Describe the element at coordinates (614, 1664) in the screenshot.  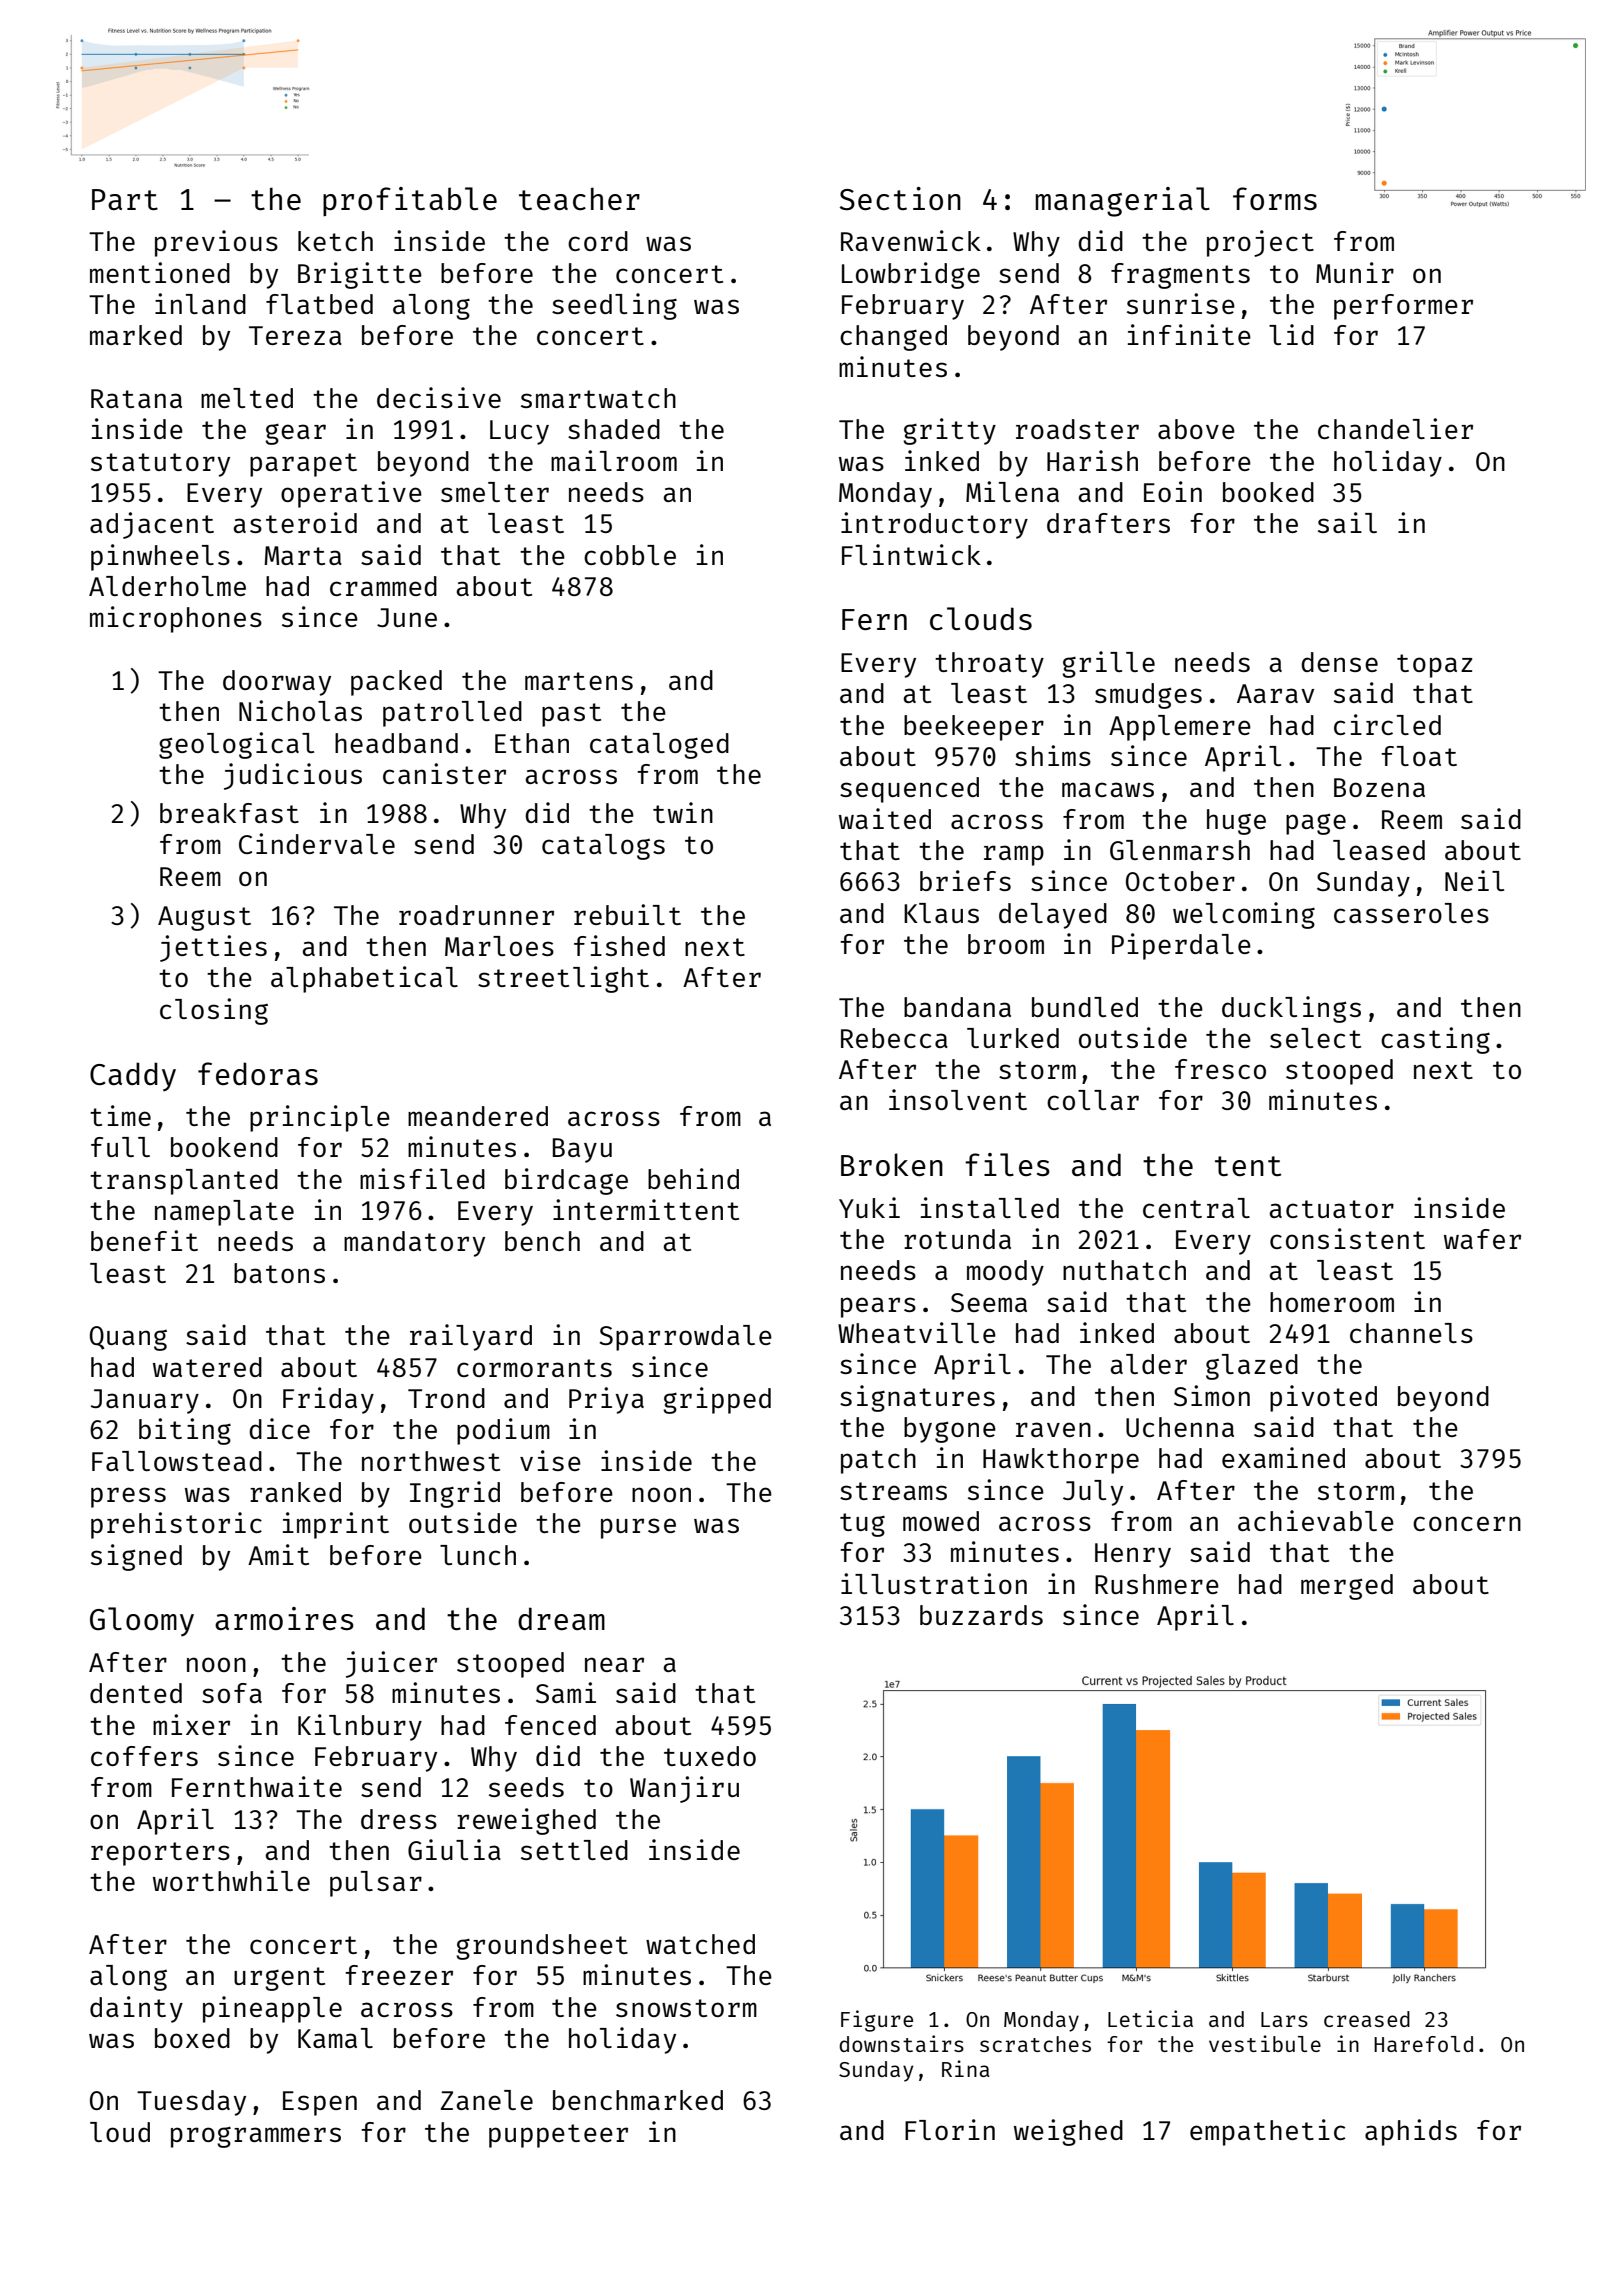
I see `near` at that location.
